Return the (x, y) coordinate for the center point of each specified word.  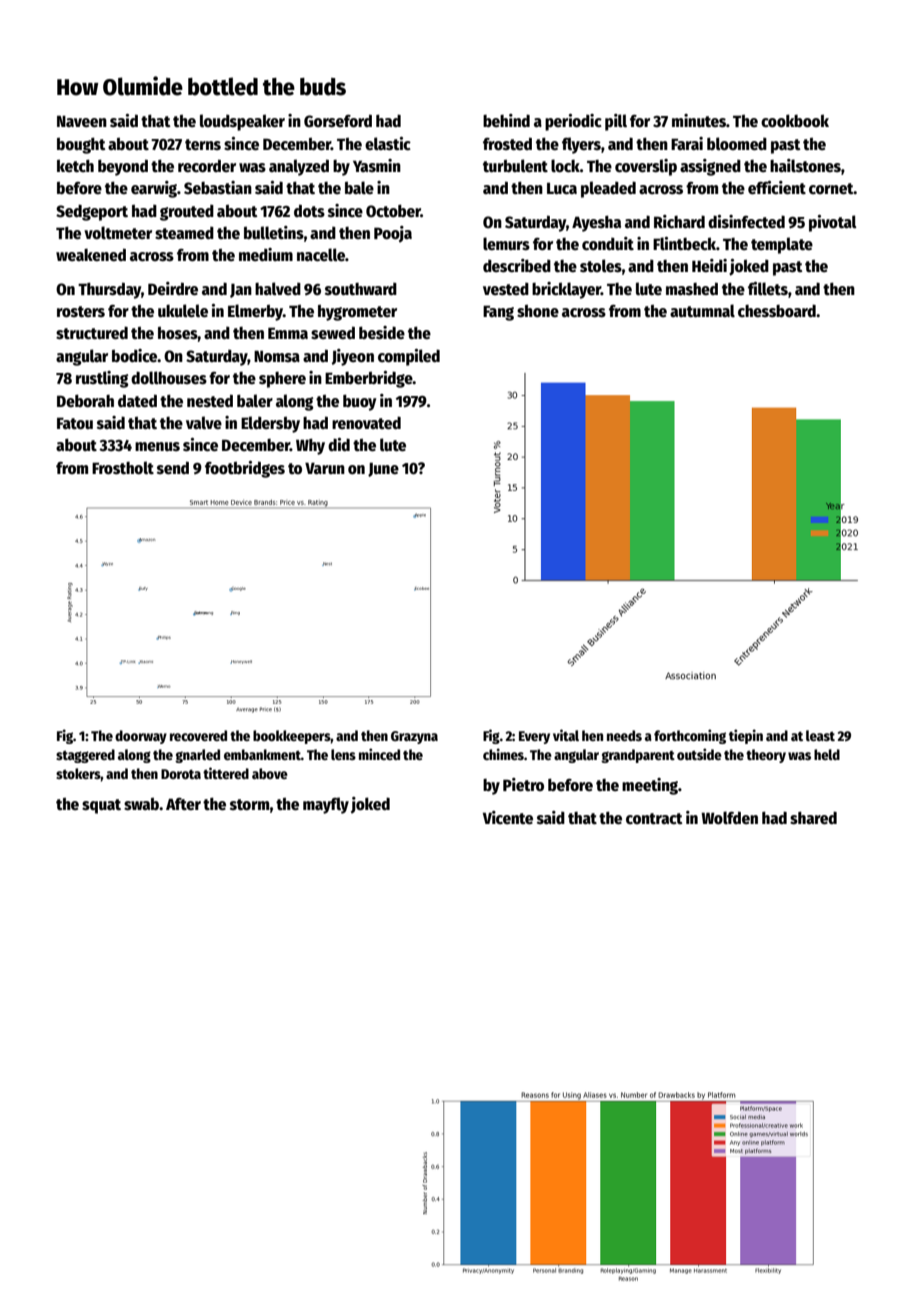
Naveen (82, 121)
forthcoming (690, 736)
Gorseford (338, 120)
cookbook (795, 120)
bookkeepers (292, 737)
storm (250, 804)
